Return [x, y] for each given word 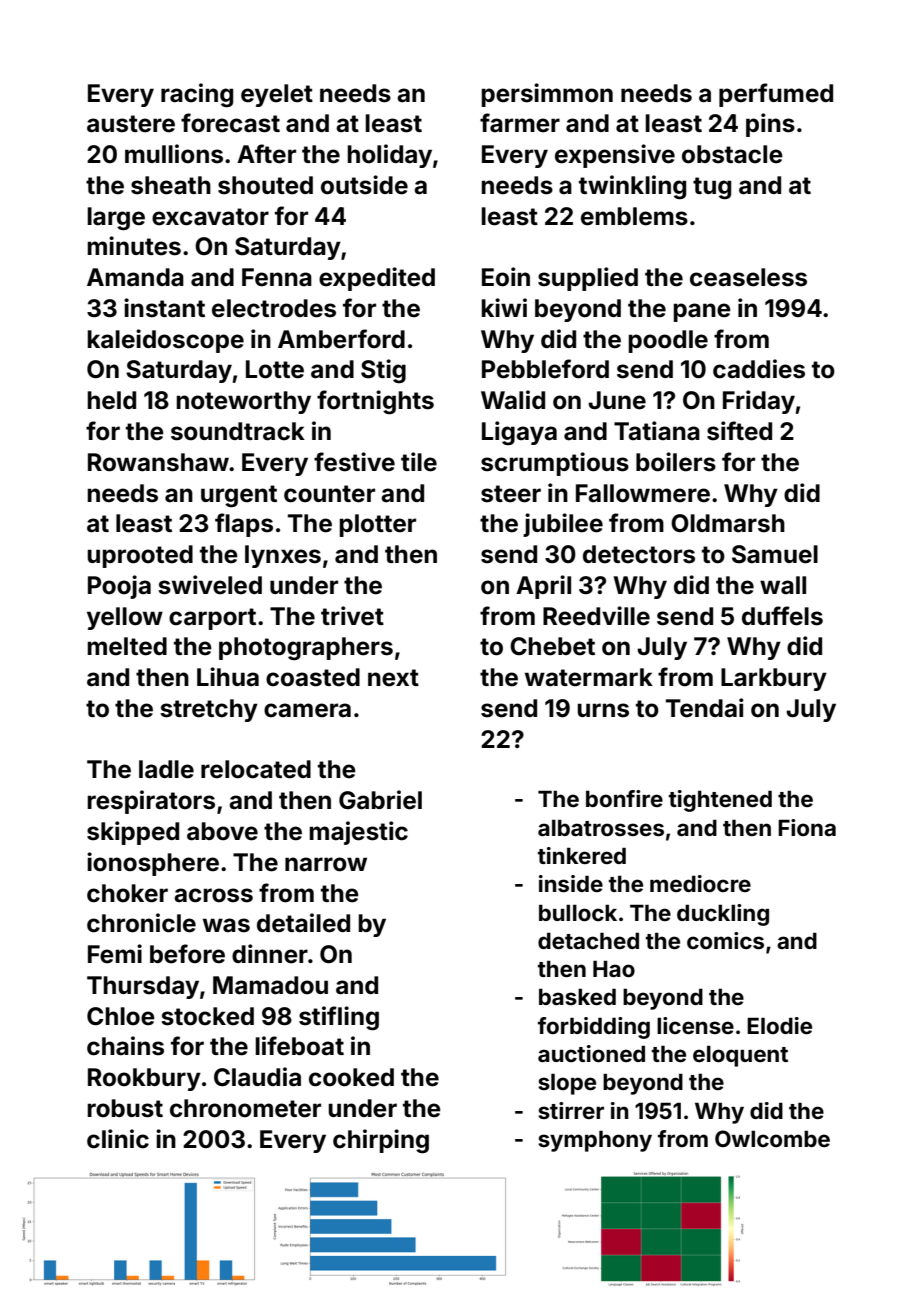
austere [131, 124]
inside [571, 883]
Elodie [779, 1025]
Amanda [135, 277]
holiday [389, 156]
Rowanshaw [158, 462]
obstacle [732, 154]
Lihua [228, 677]
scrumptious [555, 464]
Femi [115, 954]
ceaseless [748, 277]
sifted [739, 431]
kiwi [504, 307]
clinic [118, 1139]
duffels [782, 616]
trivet [352, 616]
